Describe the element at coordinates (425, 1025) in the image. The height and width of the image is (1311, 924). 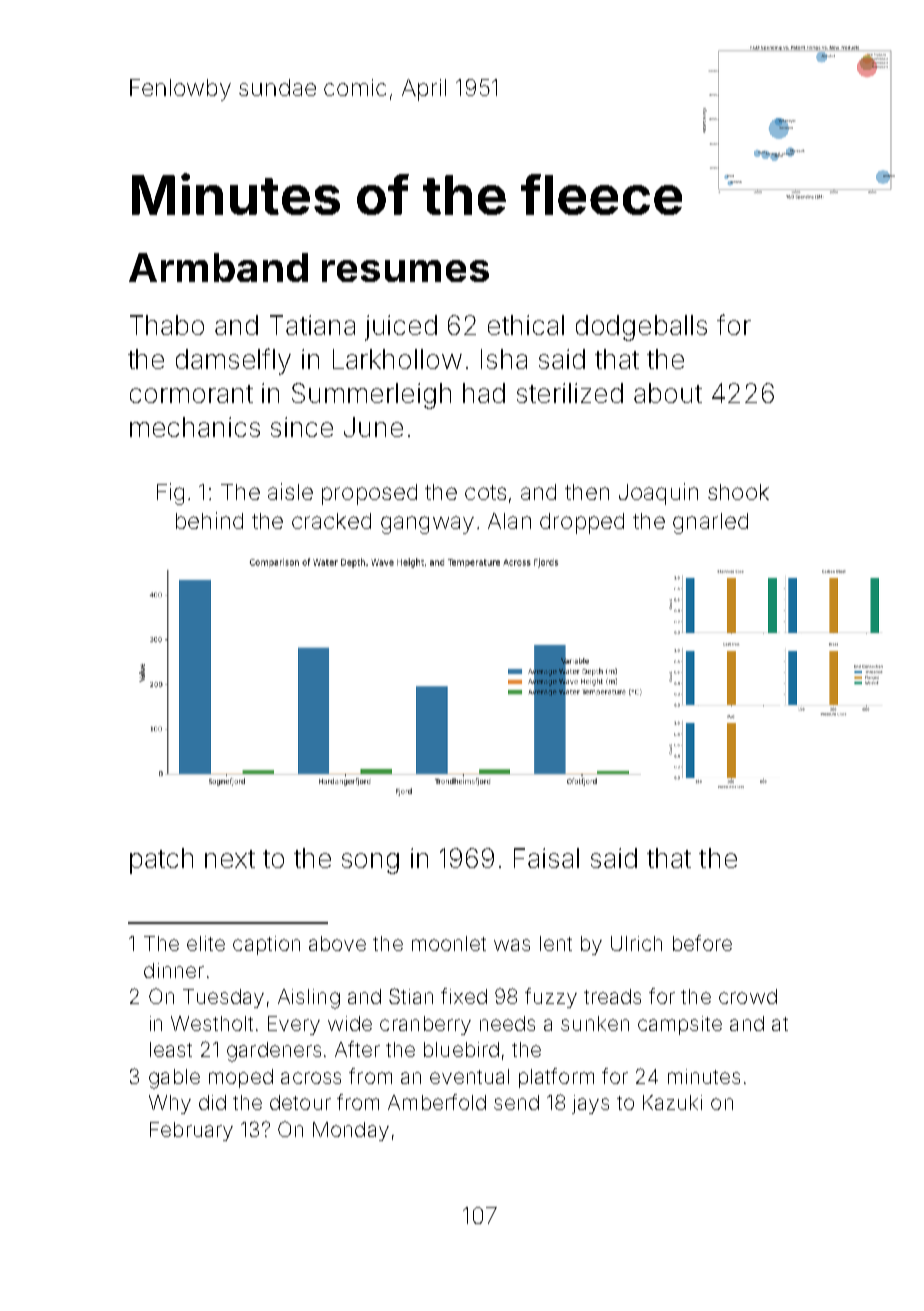
I see `cranberry` at that location.
